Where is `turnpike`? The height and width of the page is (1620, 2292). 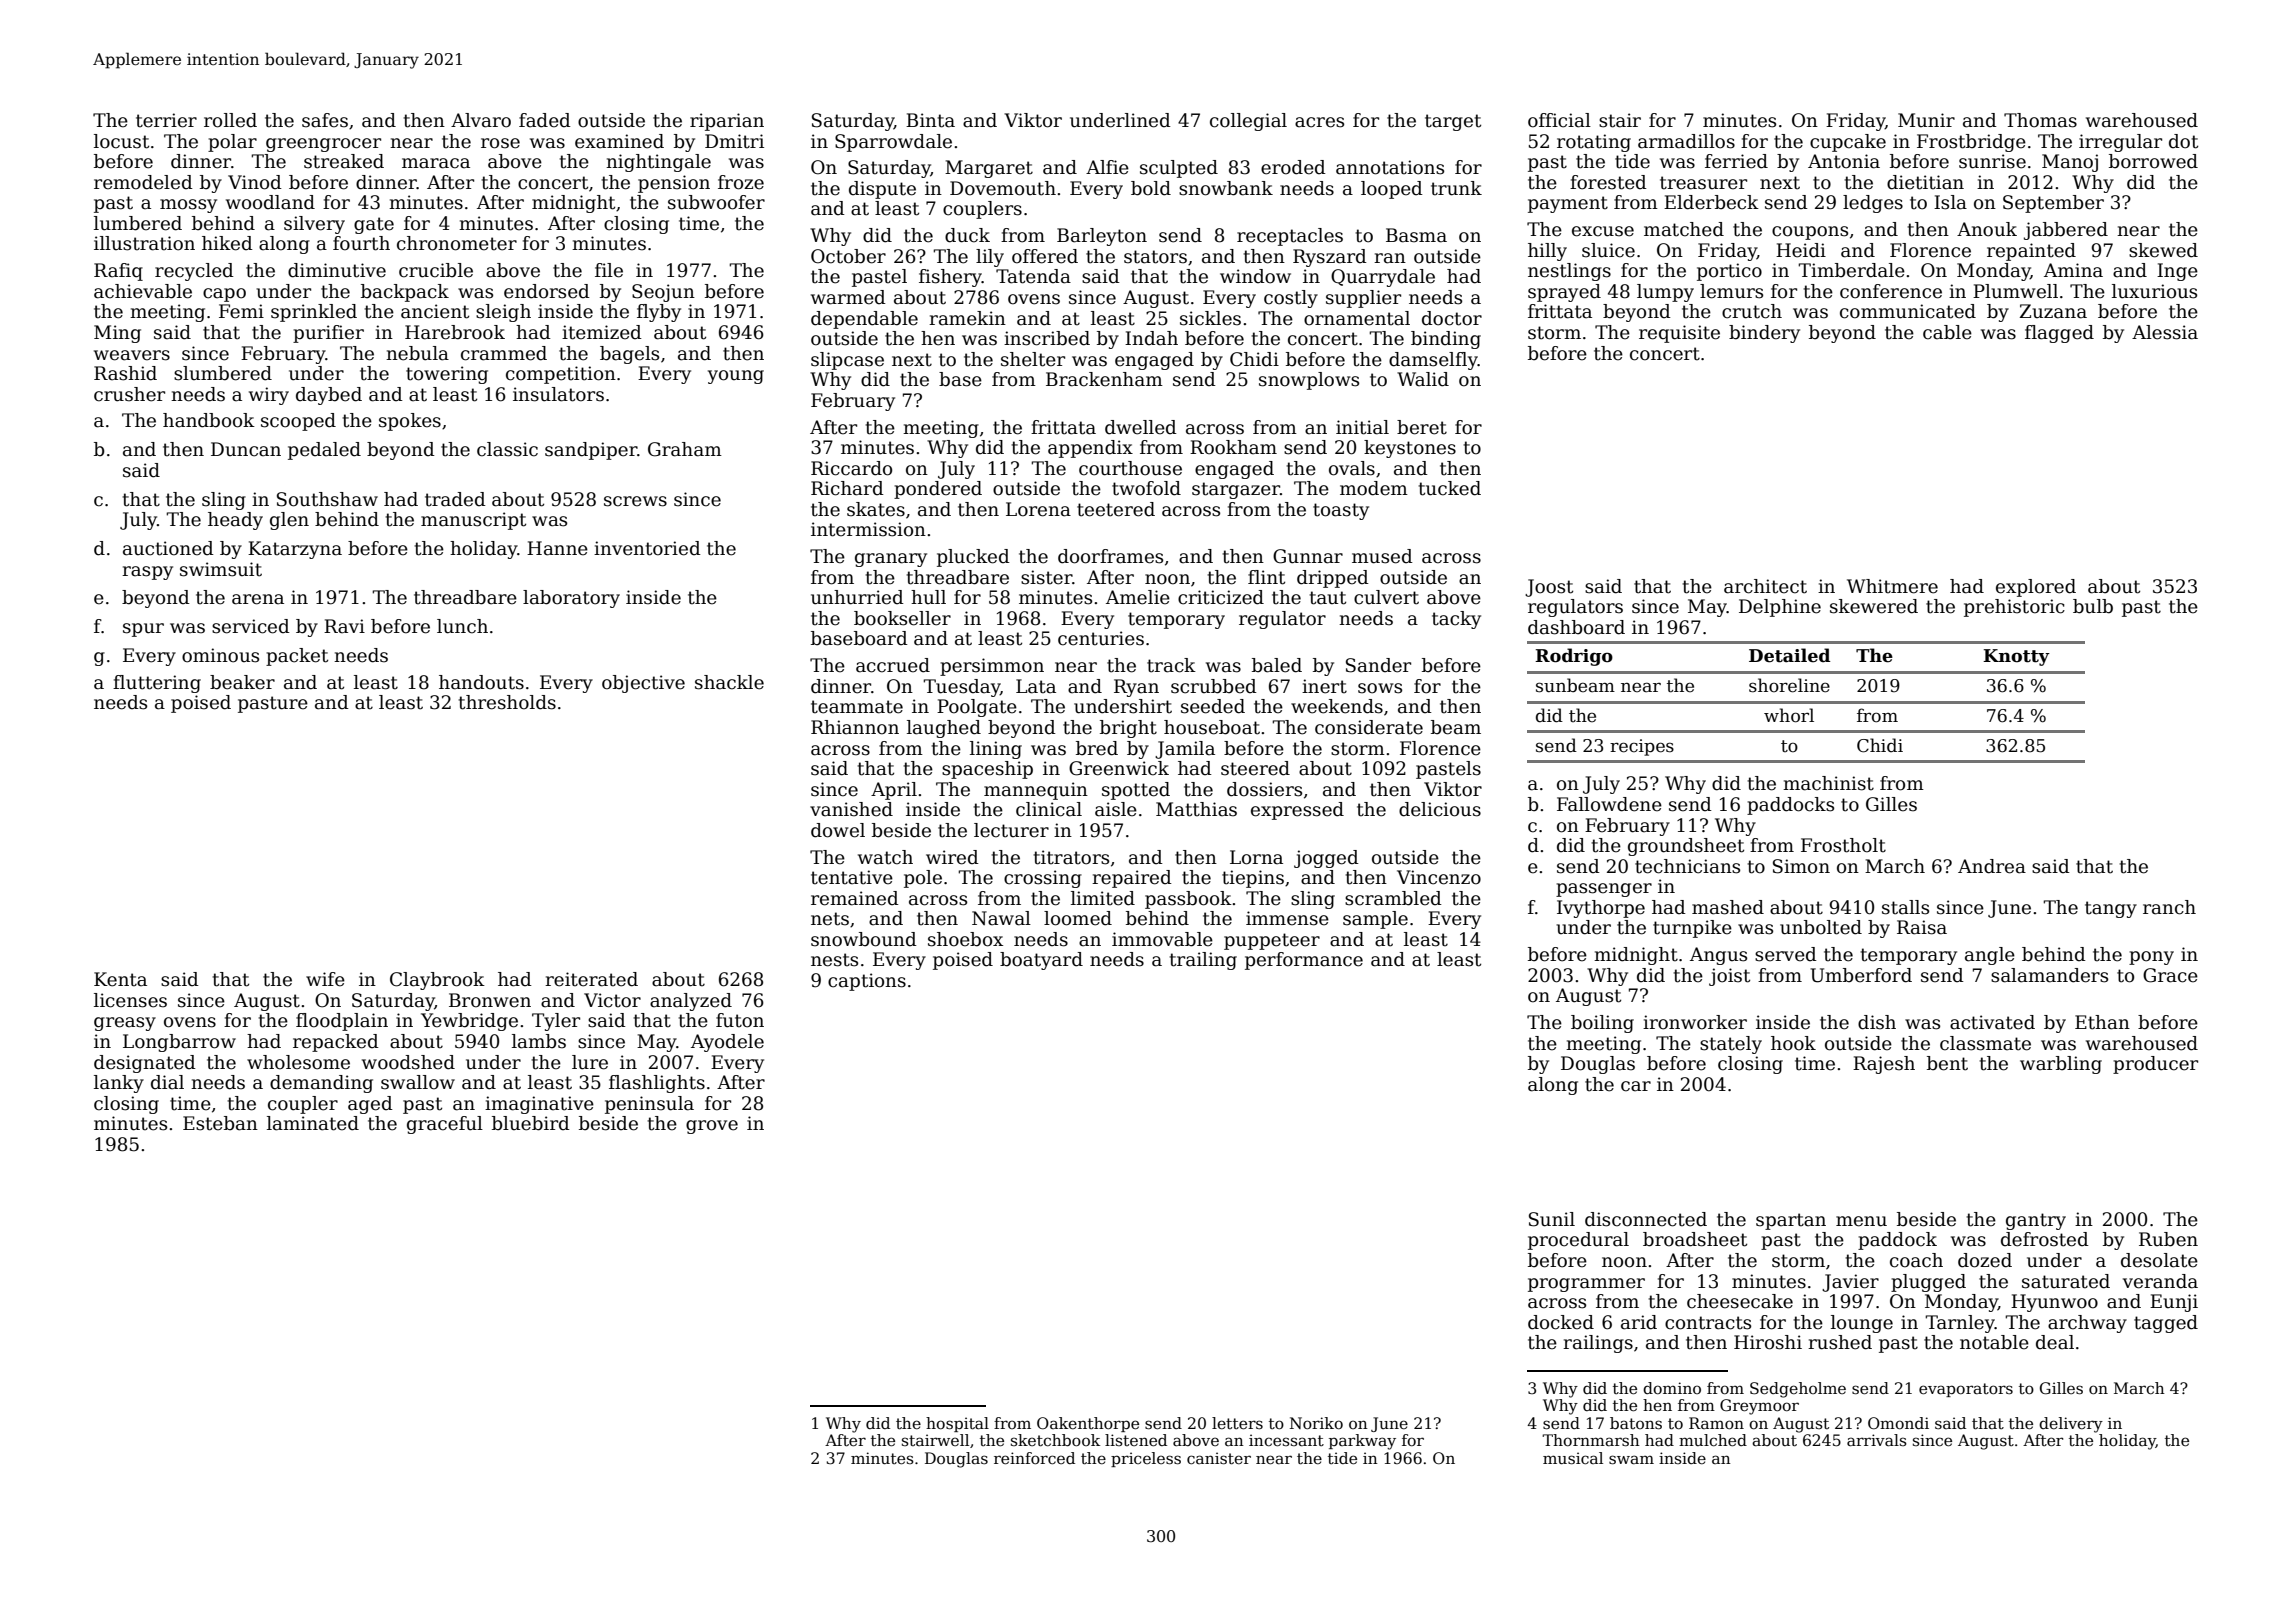 turnpike is located at coordinates (1692, 929).
